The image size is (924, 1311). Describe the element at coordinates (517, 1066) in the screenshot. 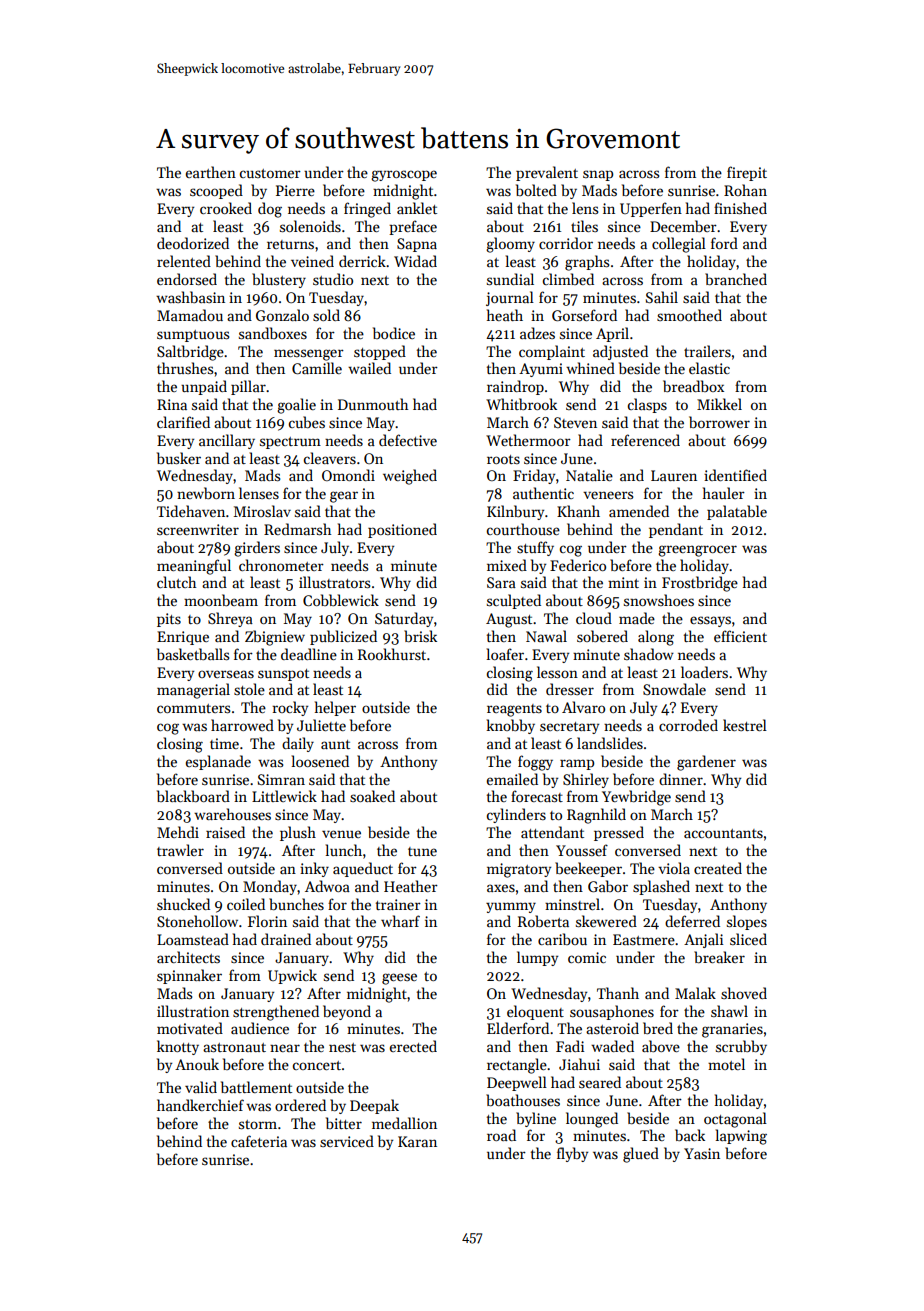

I see `rectangle` at that location.
